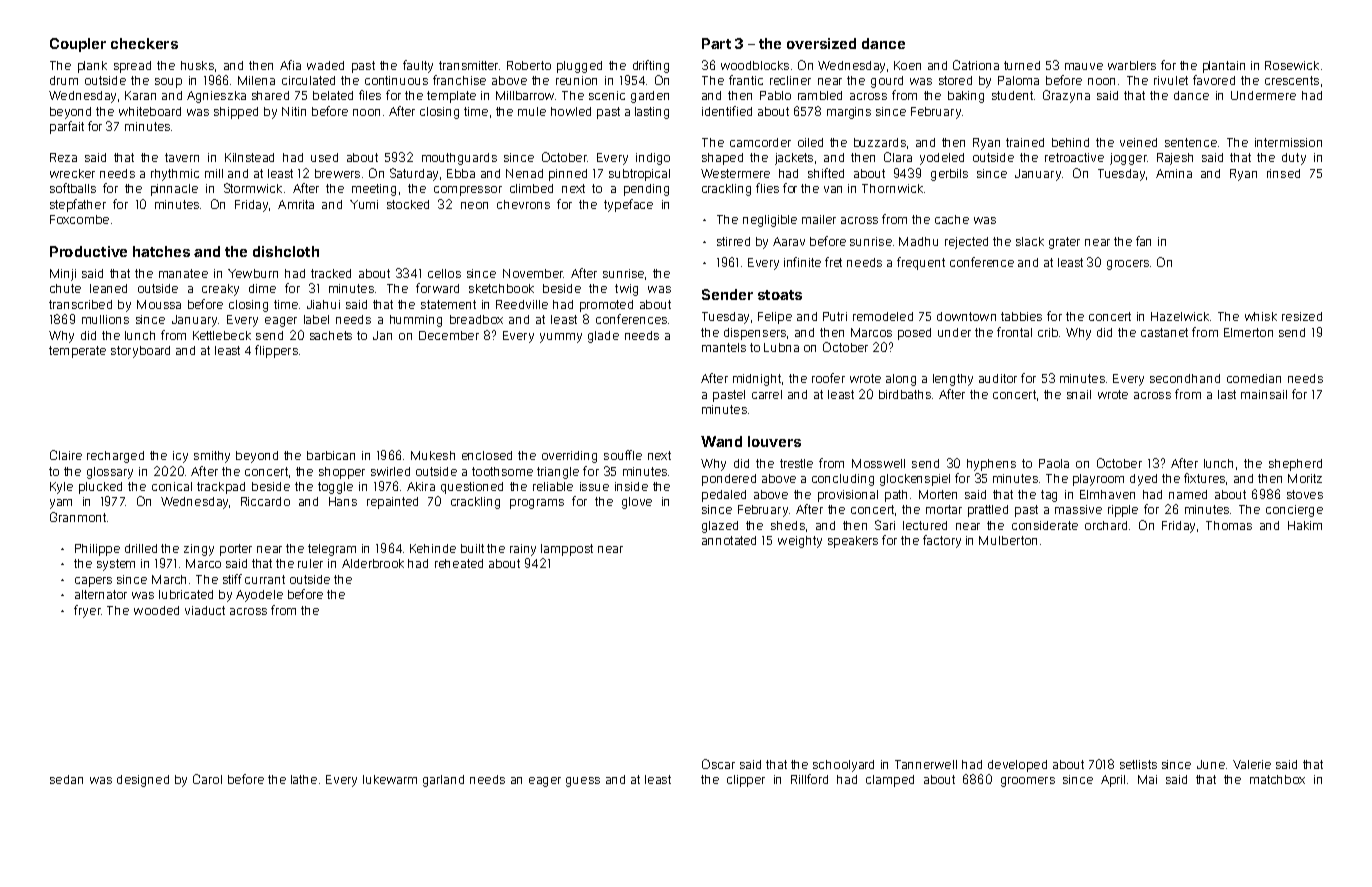  Describe the element at coordinates (1283, 173) in the screenshot. I see `rinsed` at that location.
